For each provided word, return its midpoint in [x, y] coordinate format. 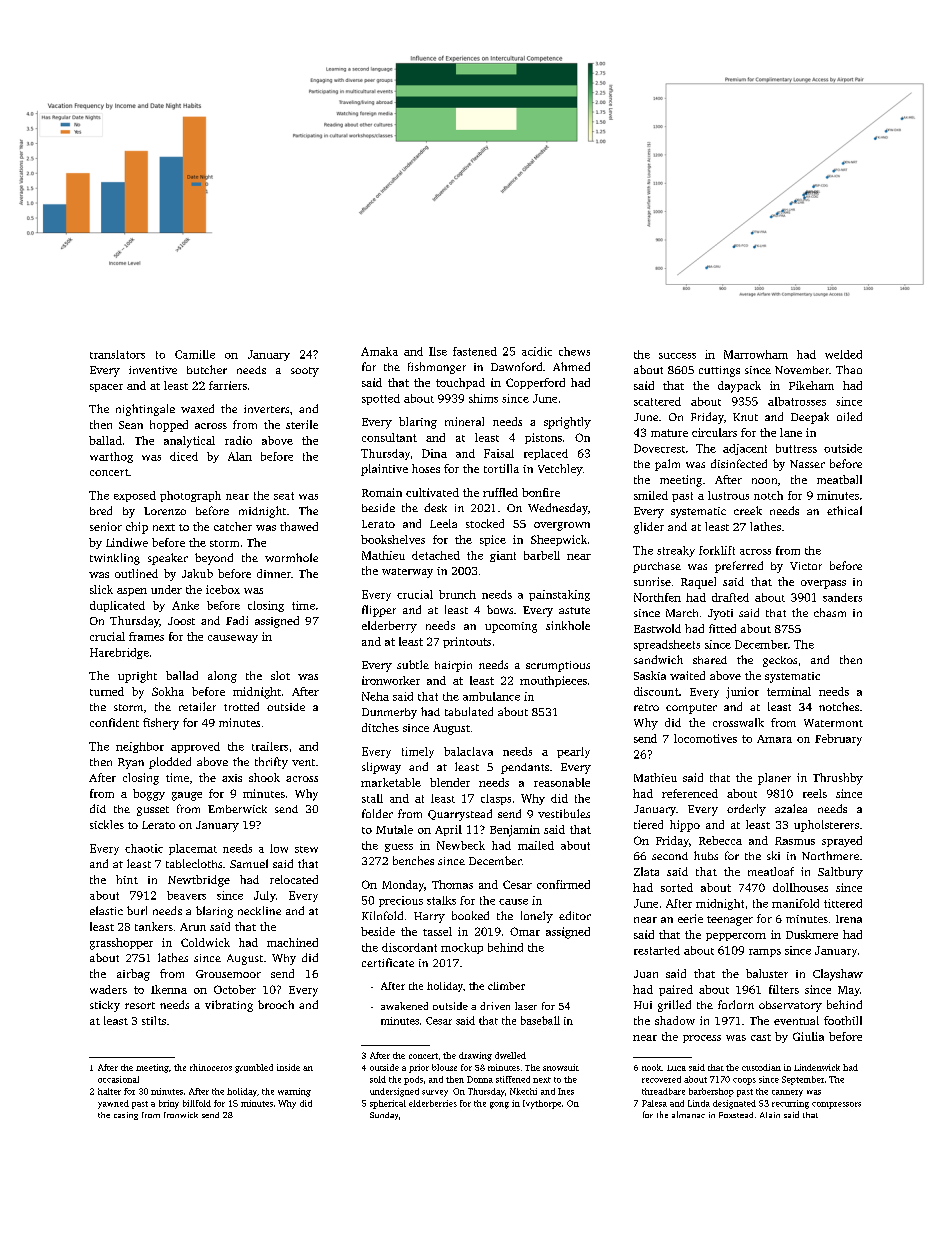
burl [137, 910]
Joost [181, 621]
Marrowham [756, 354]
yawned [113, 1104]
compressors [836, 1105]
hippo [685, 826]
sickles [107, 824]
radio [238, 440]
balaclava [468, 751]
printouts [467, 642]
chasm [830, 612]
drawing [475, 1056]
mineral [464, 421]
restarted [657, 950]
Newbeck [461, 845]
